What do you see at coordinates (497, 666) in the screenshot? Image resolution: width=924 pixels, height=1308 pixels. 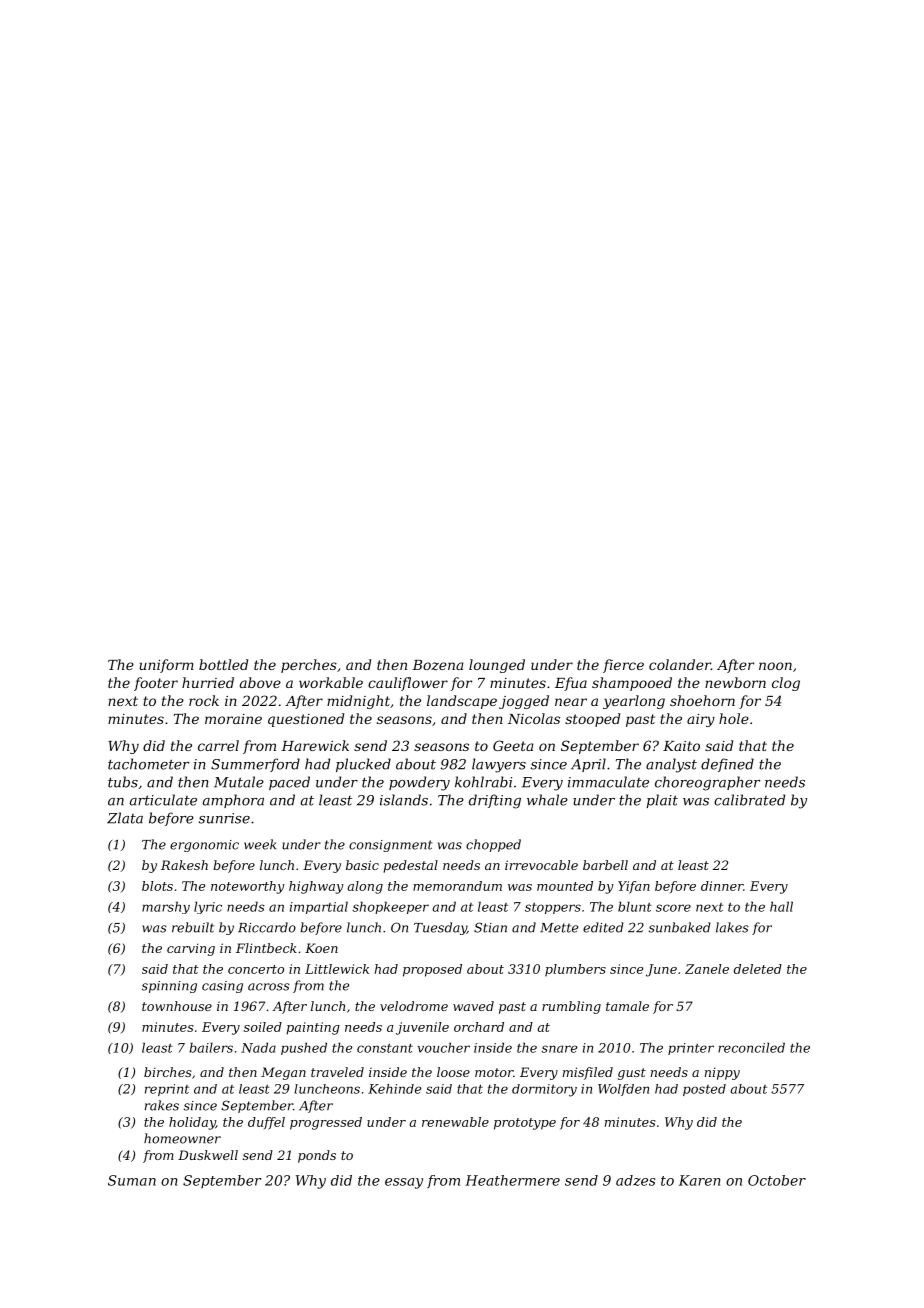 I see `lounged` at bounding box center [497, 666].
